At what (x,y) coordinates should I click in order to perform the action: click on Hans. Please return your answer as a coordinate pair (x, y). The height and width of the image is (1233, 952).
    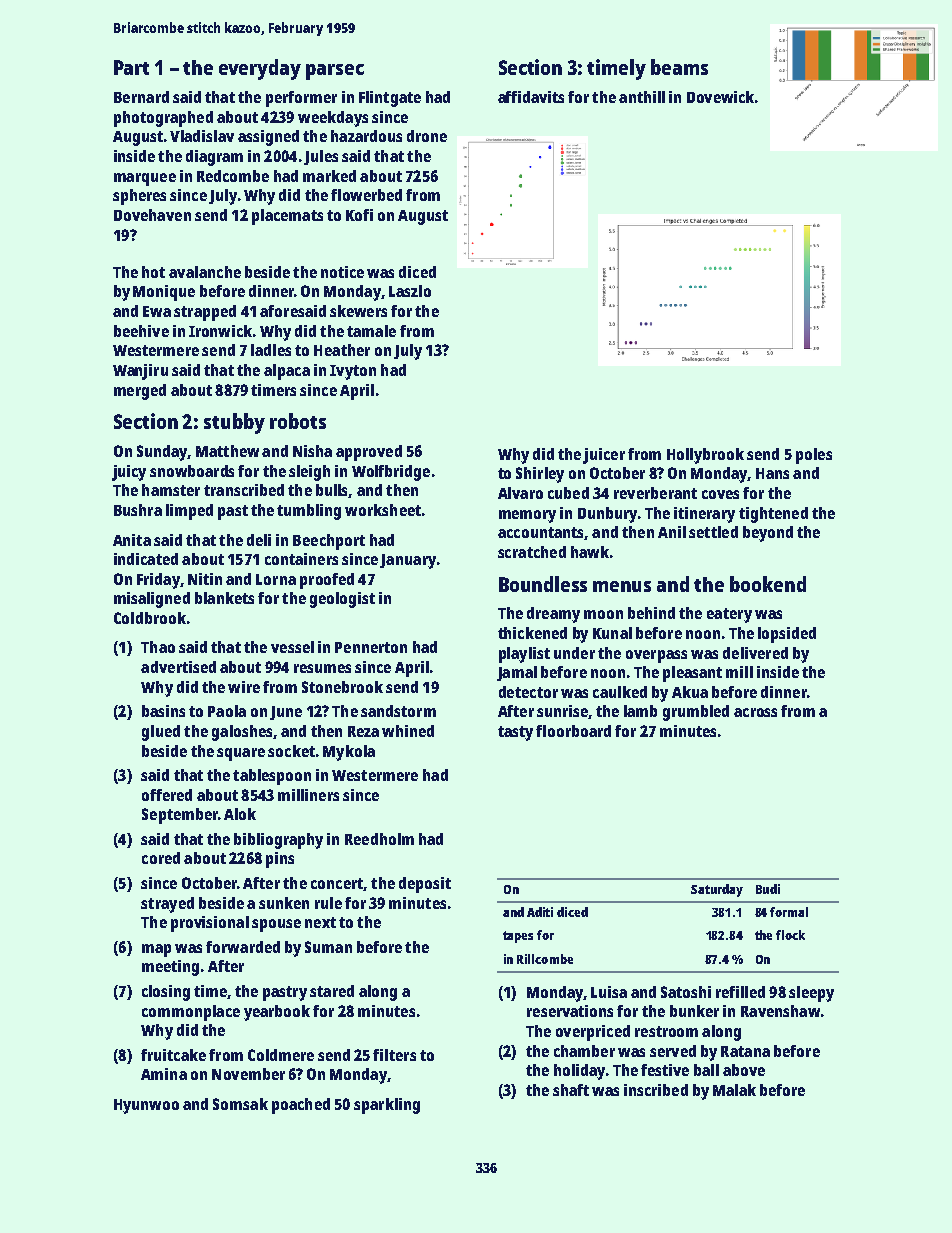
    Looking at the image, I should click on (772, 473).
